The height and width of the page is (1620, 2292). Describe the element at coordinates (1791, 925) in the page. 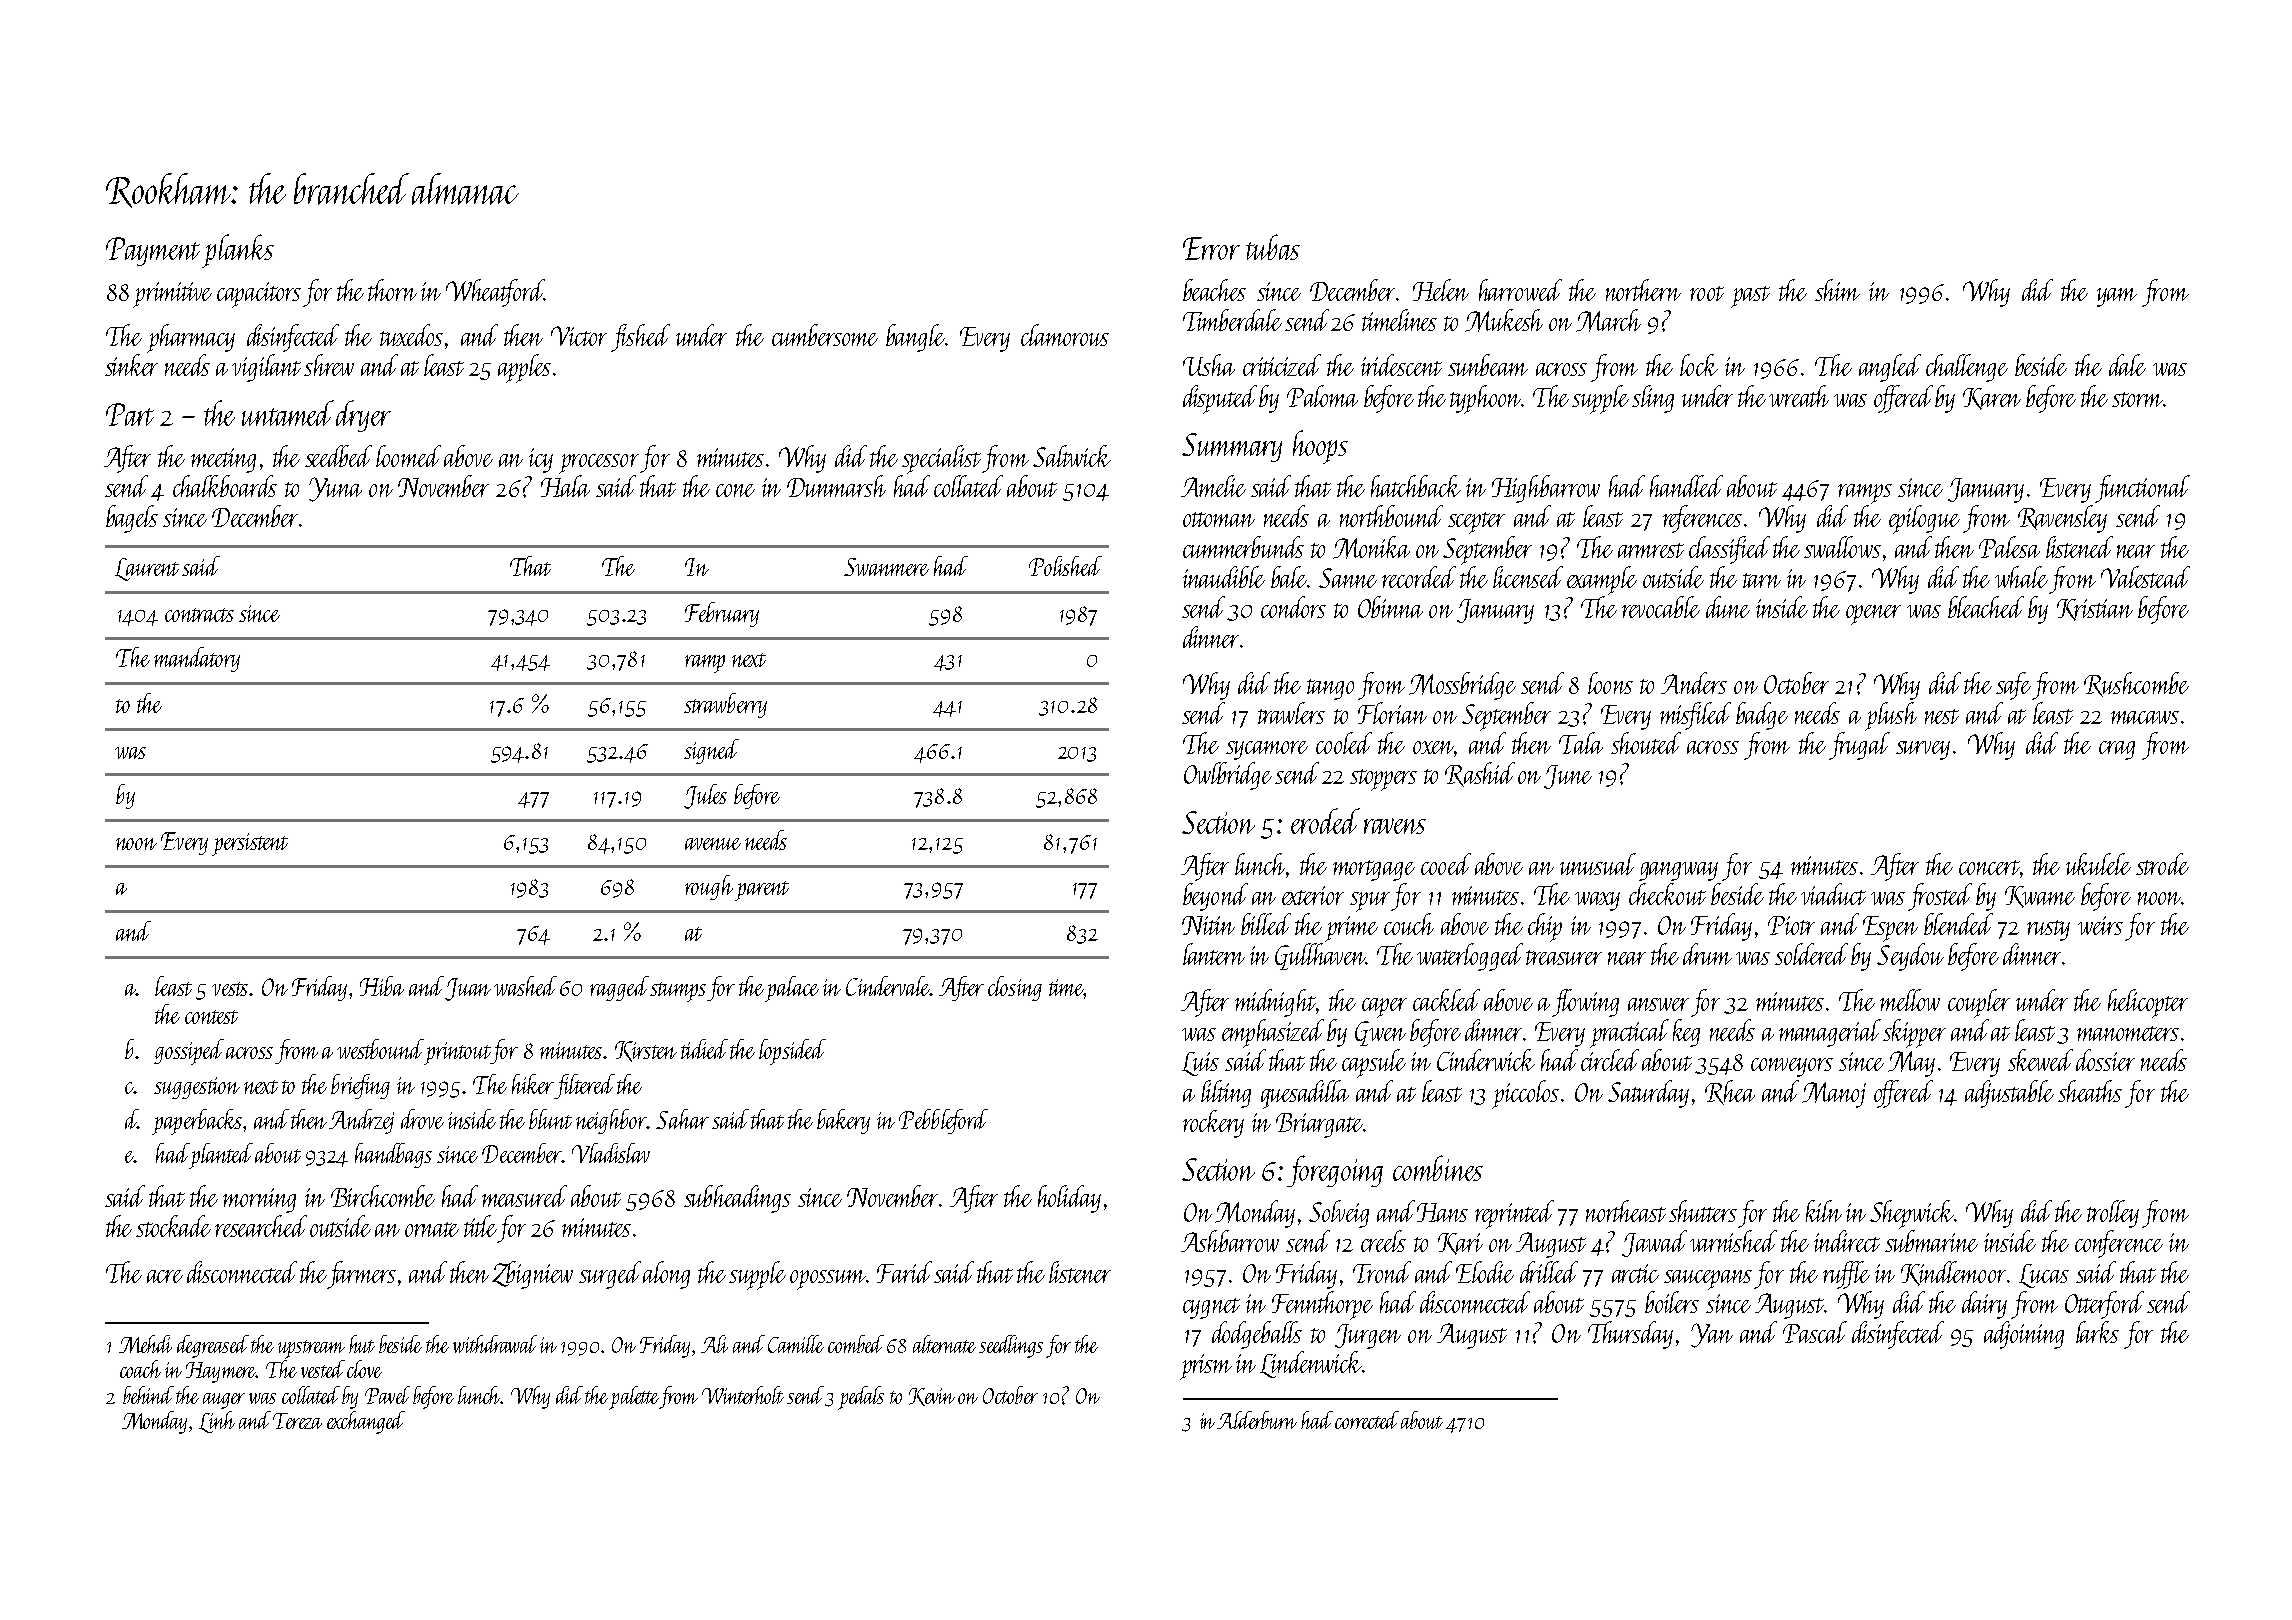

I see `Piotr` at that location.
